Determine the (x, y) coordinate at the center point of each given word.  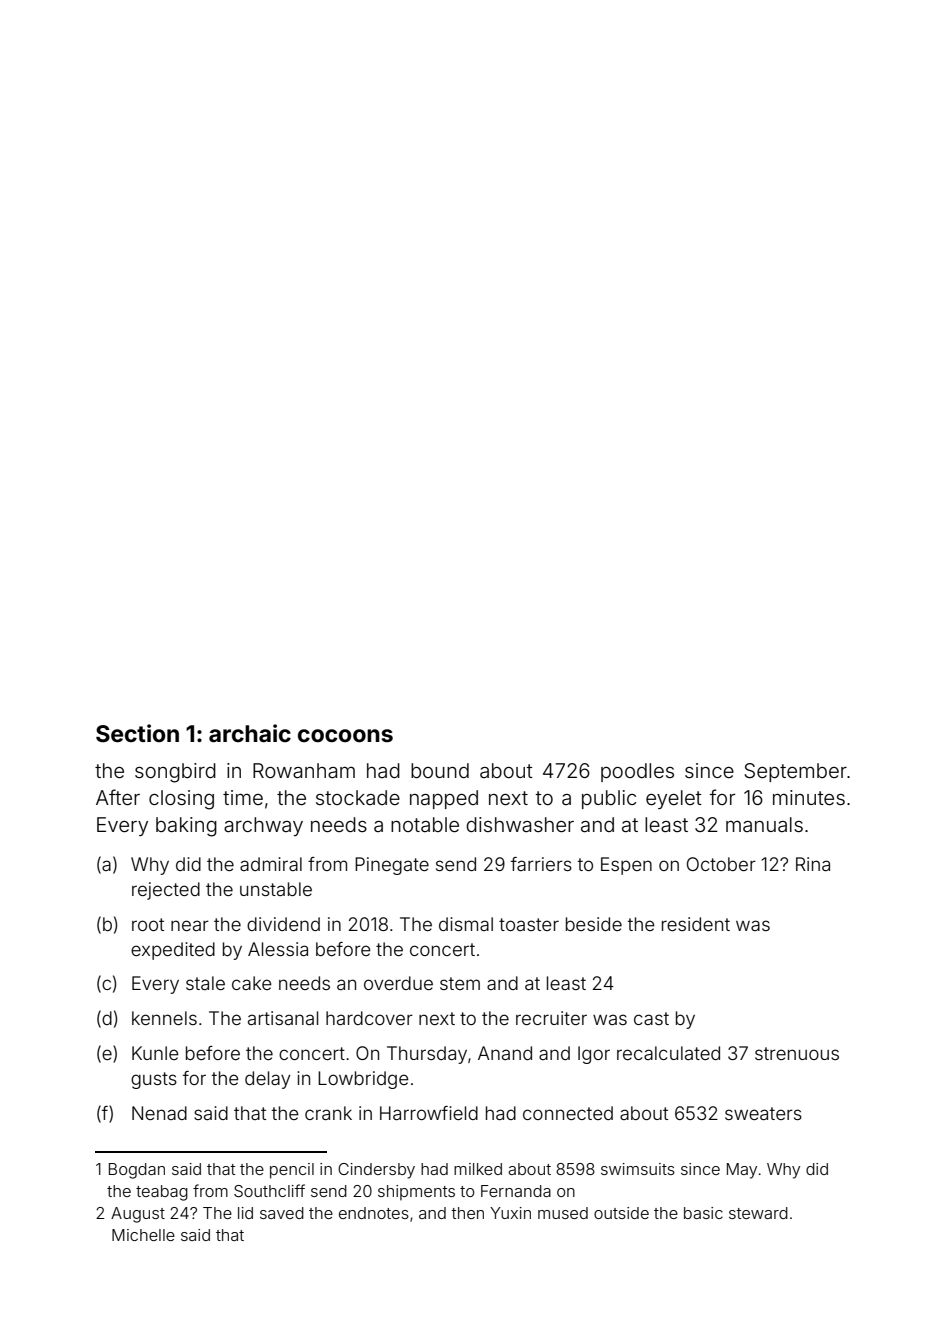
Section (137, 733)
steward (758, 1213)
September (795, 772)
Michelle (143, 1235)
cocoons (345, 736)
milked (478, 1169)
